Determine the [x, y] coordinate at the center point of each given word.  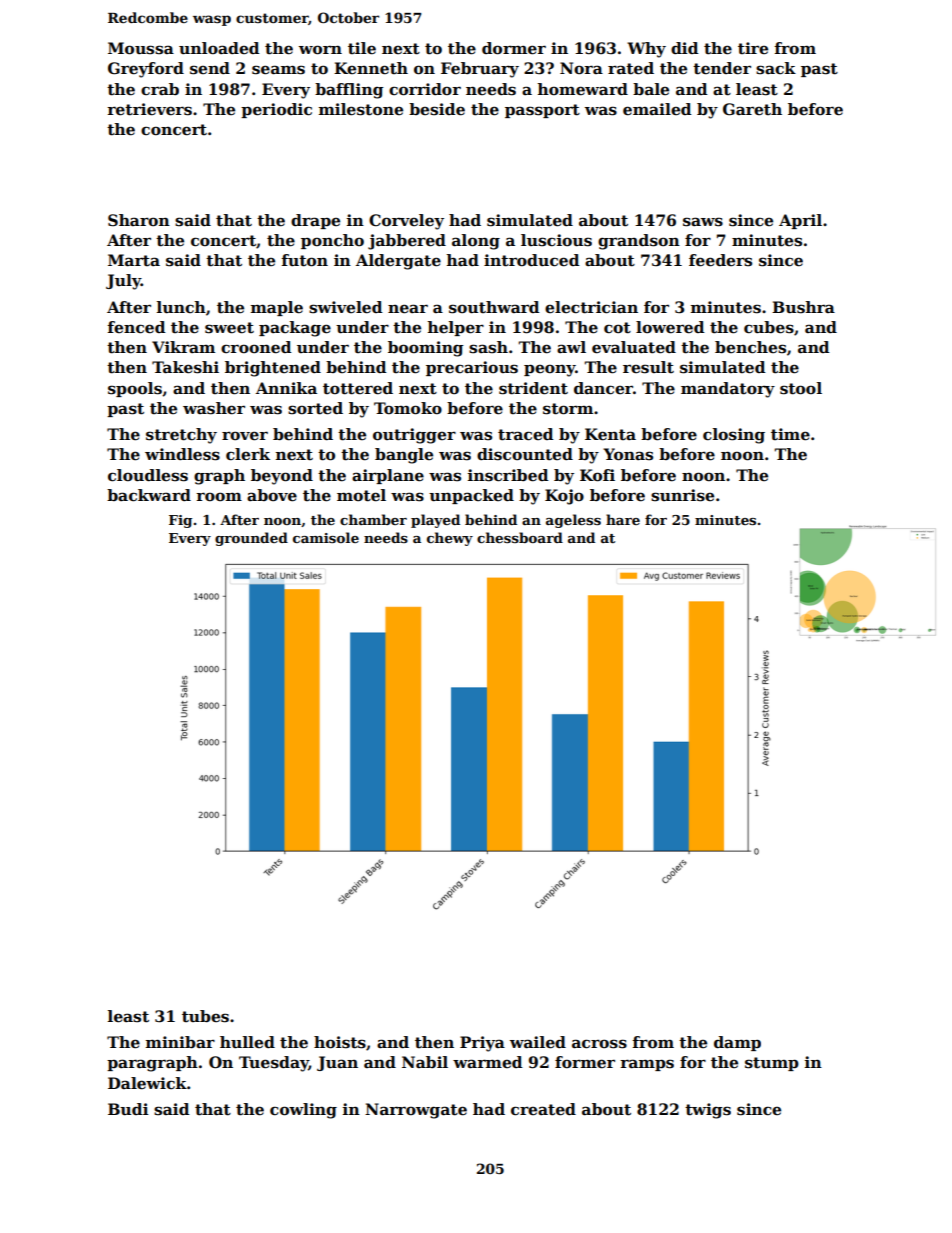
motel [361, 495]
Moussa [141, 48]
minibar [180, 1042]
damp [737, 1043]
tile [362, 48]
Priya [482, 1044]
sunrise [682, 495]
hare [623, 519]
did [685, 48]
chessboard [520, 537]
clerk [248, 454]
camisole [326, 537]
